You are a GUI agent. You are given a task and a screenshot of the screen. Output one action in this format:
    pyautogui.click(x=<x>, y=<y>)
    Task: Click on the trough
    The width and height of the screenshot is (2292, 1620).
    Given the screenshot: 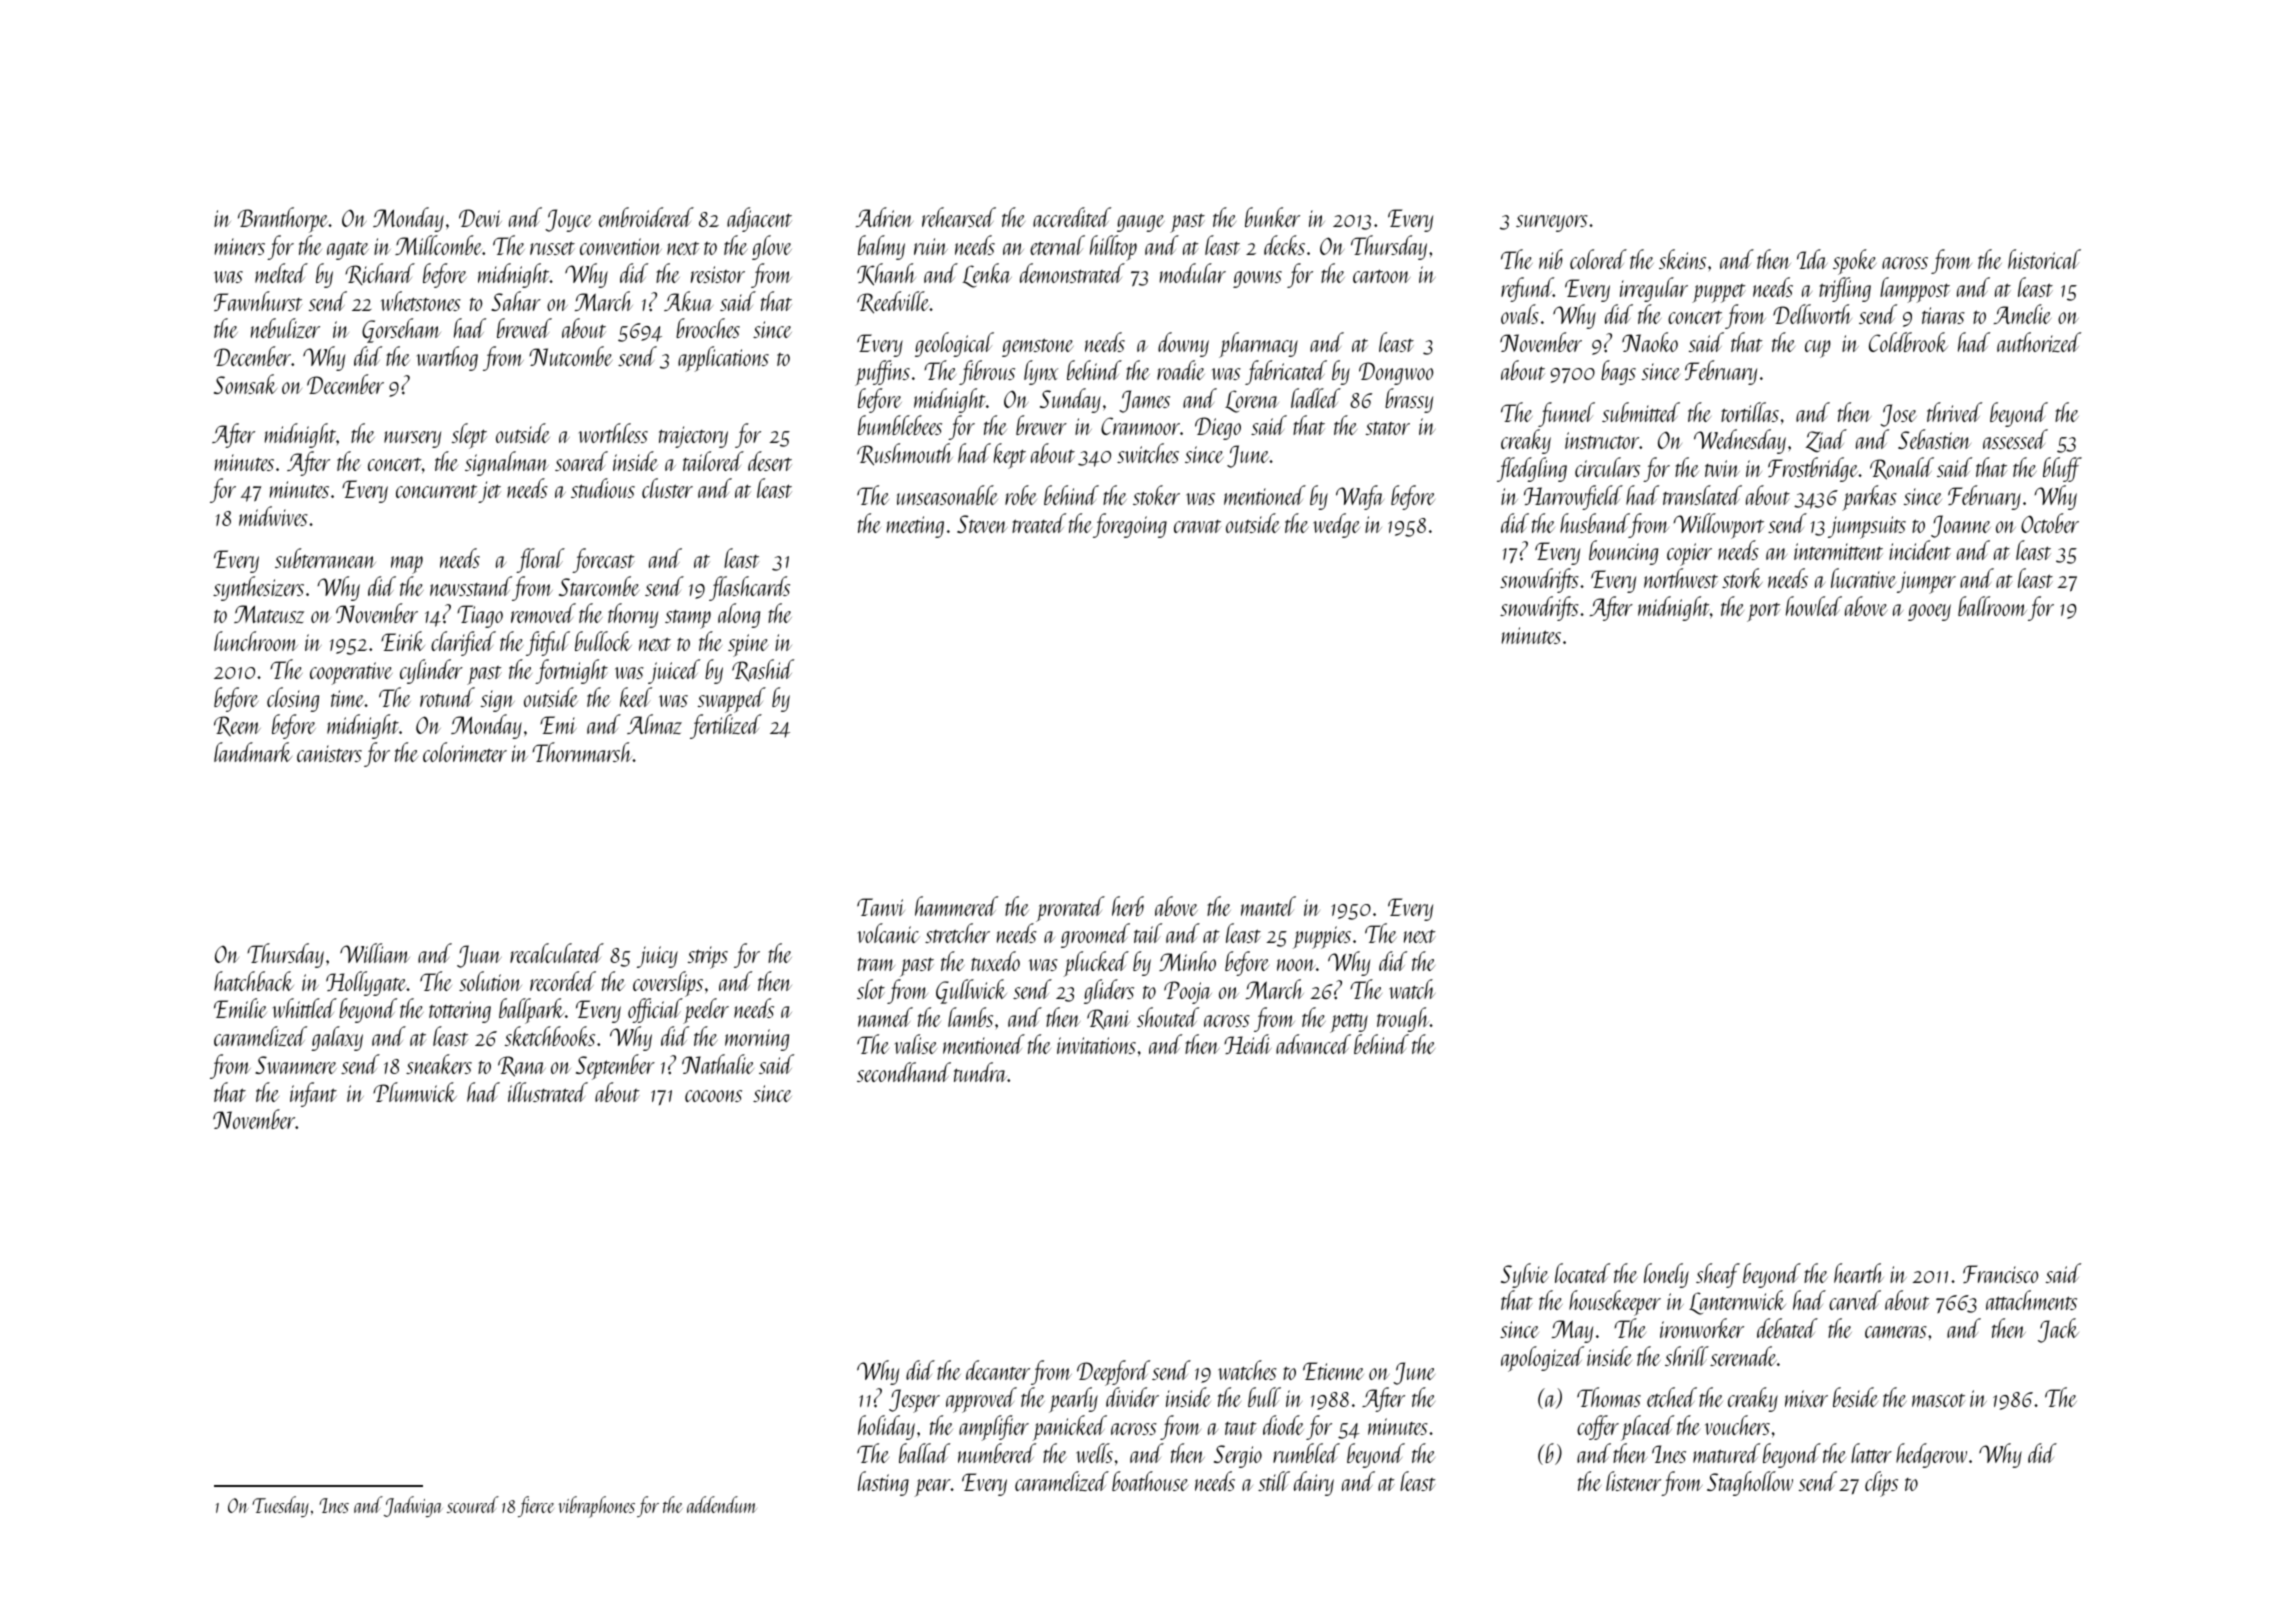 What is the action you would take?
    pyautogui.click(x=1403, y=1019)
